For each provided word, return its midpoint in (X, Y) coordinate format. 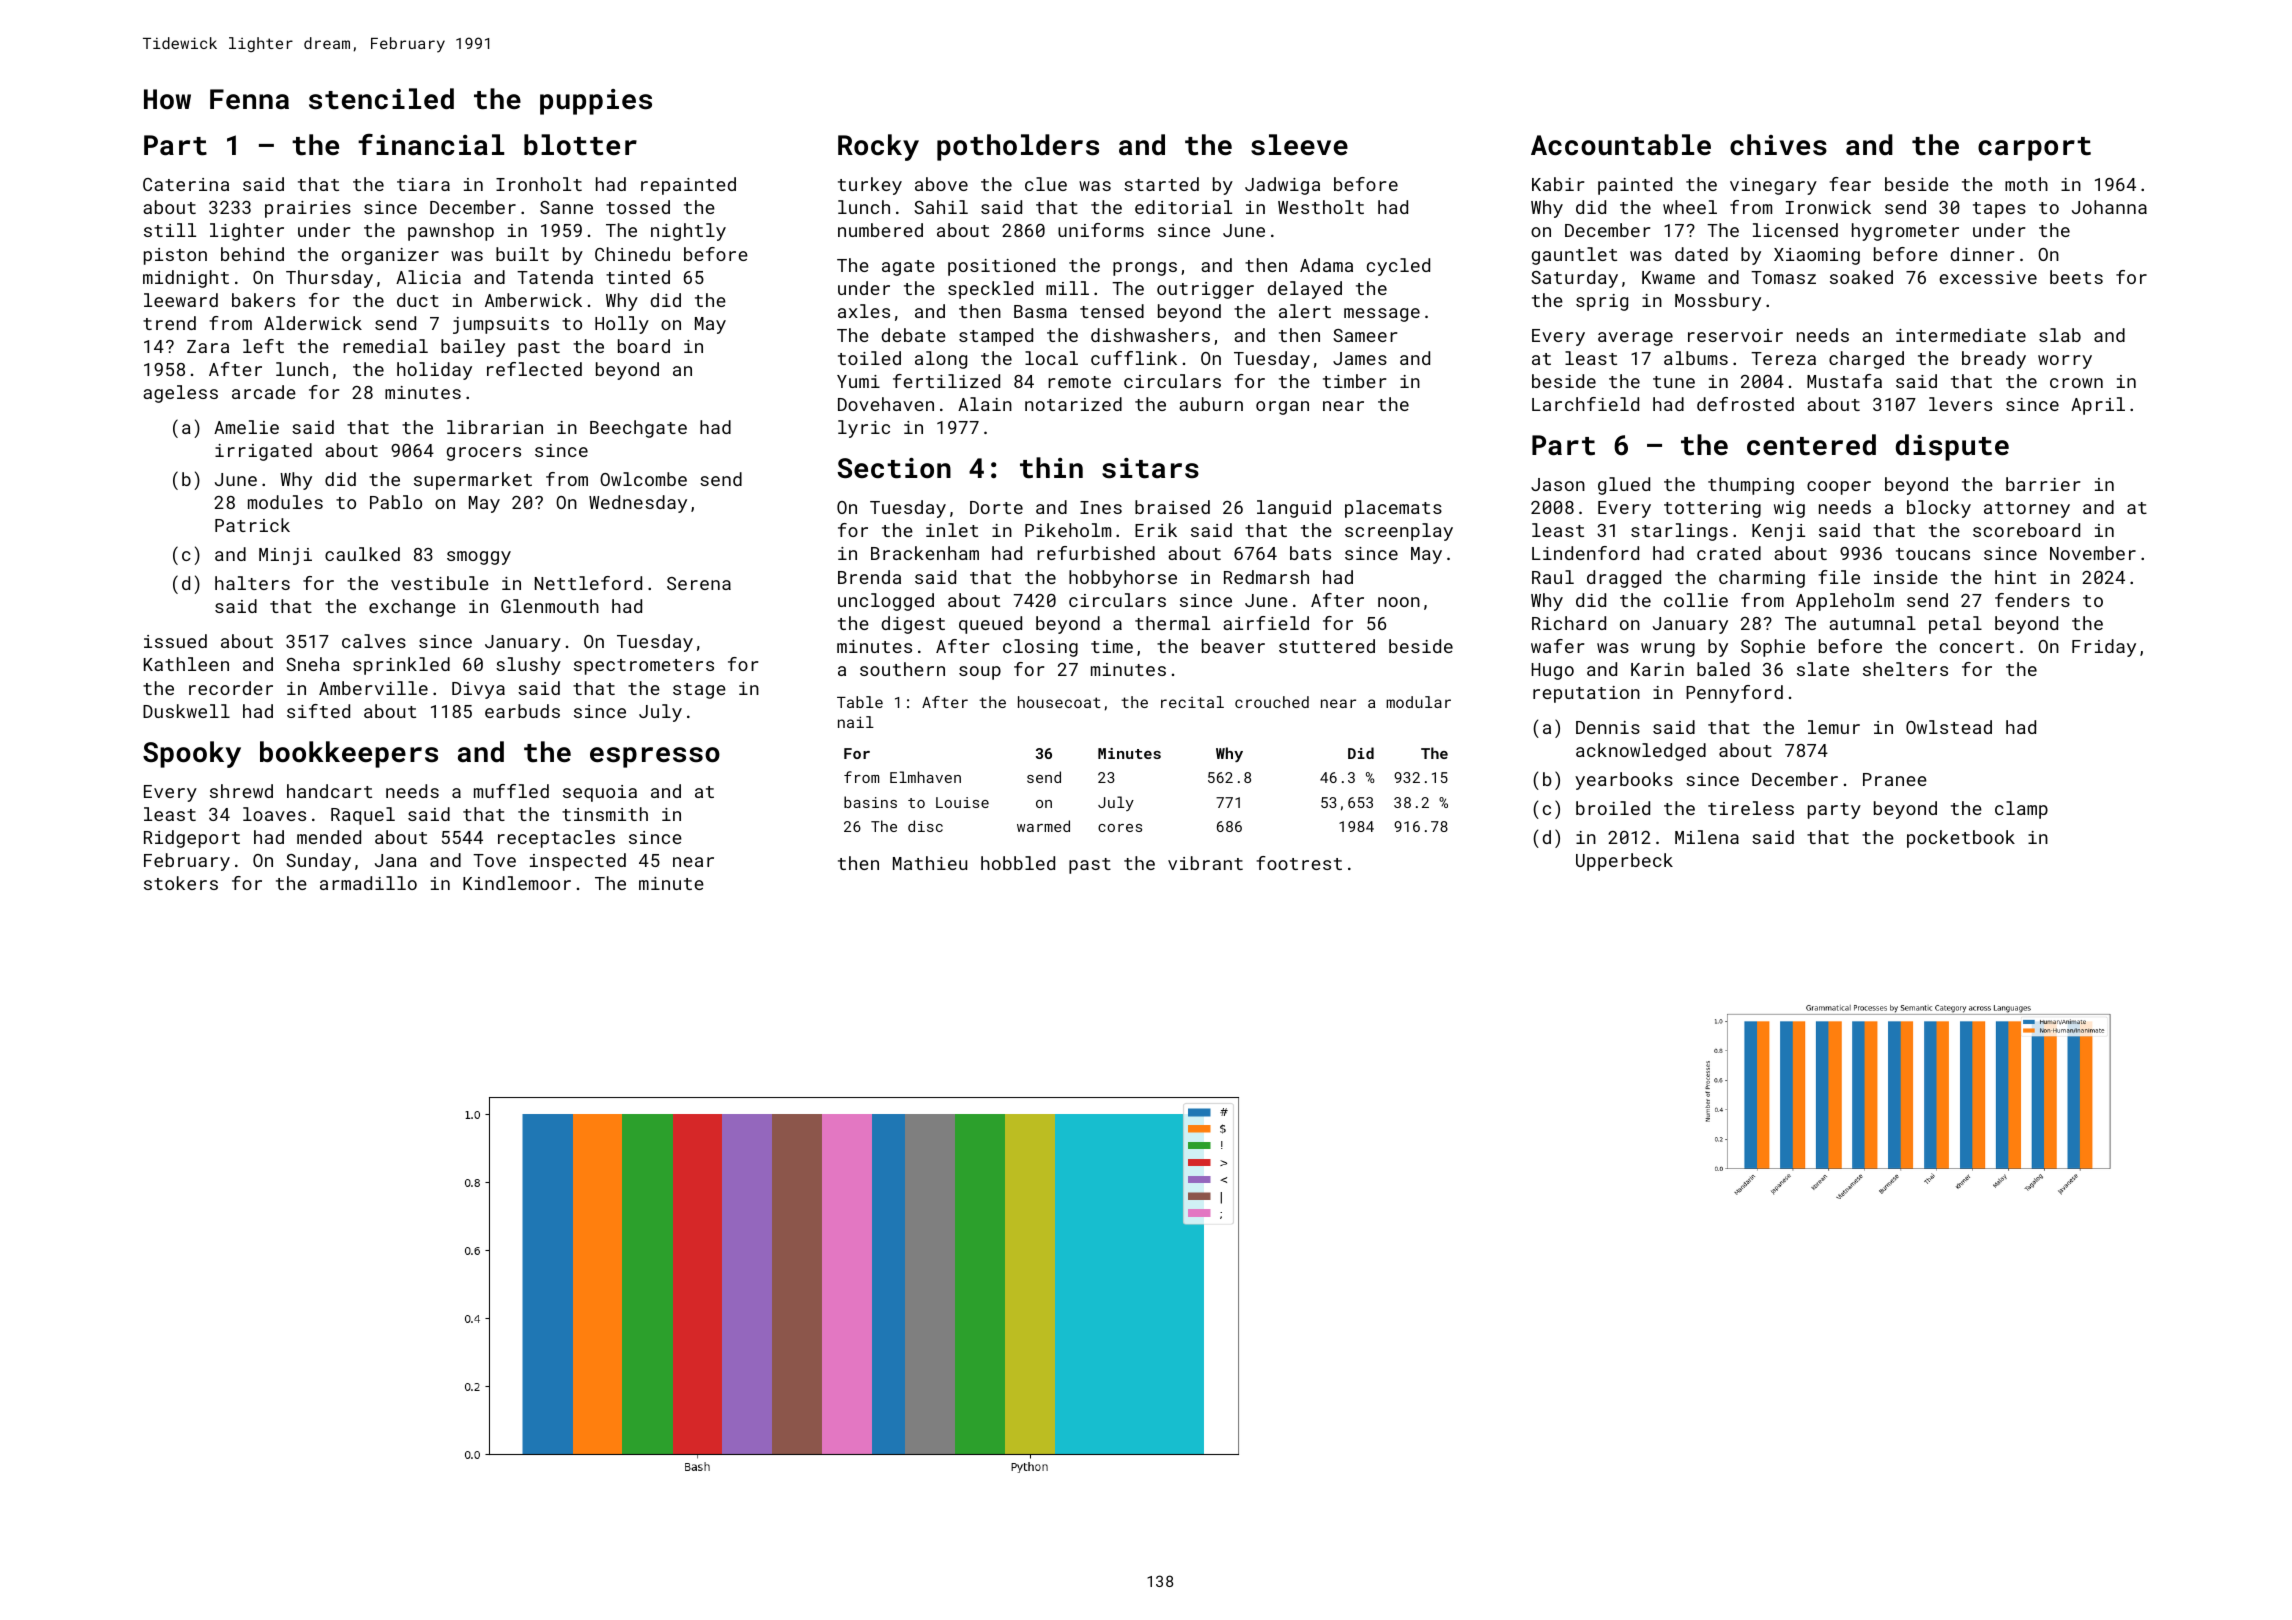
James (1360, 358)
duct (418, 300)
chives (1778, 145)
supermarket (473, 481)
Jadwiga (1282, 186)
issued (175, 641)
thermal (1172, 623)
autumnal (1872, 623)
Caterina (186, 184)
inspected (578, 862)
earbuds (522, 711)
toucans (1933, 554)
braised (1172, 507)
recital (1192, 702)
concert (1977, 647)
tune (1674, 382)
